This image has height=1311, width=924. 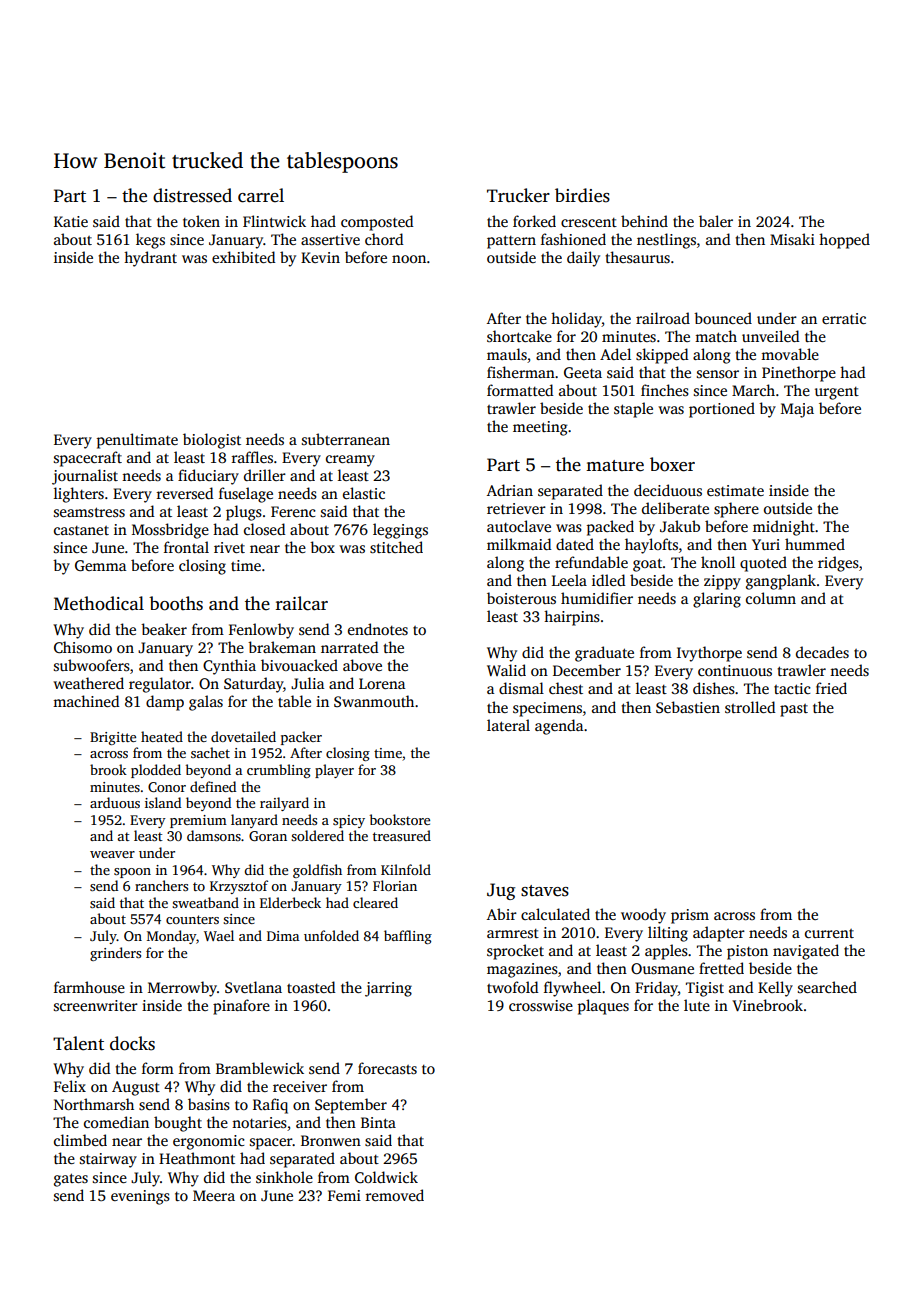 I want to click on evenings, so click(x=140, y=1197).
